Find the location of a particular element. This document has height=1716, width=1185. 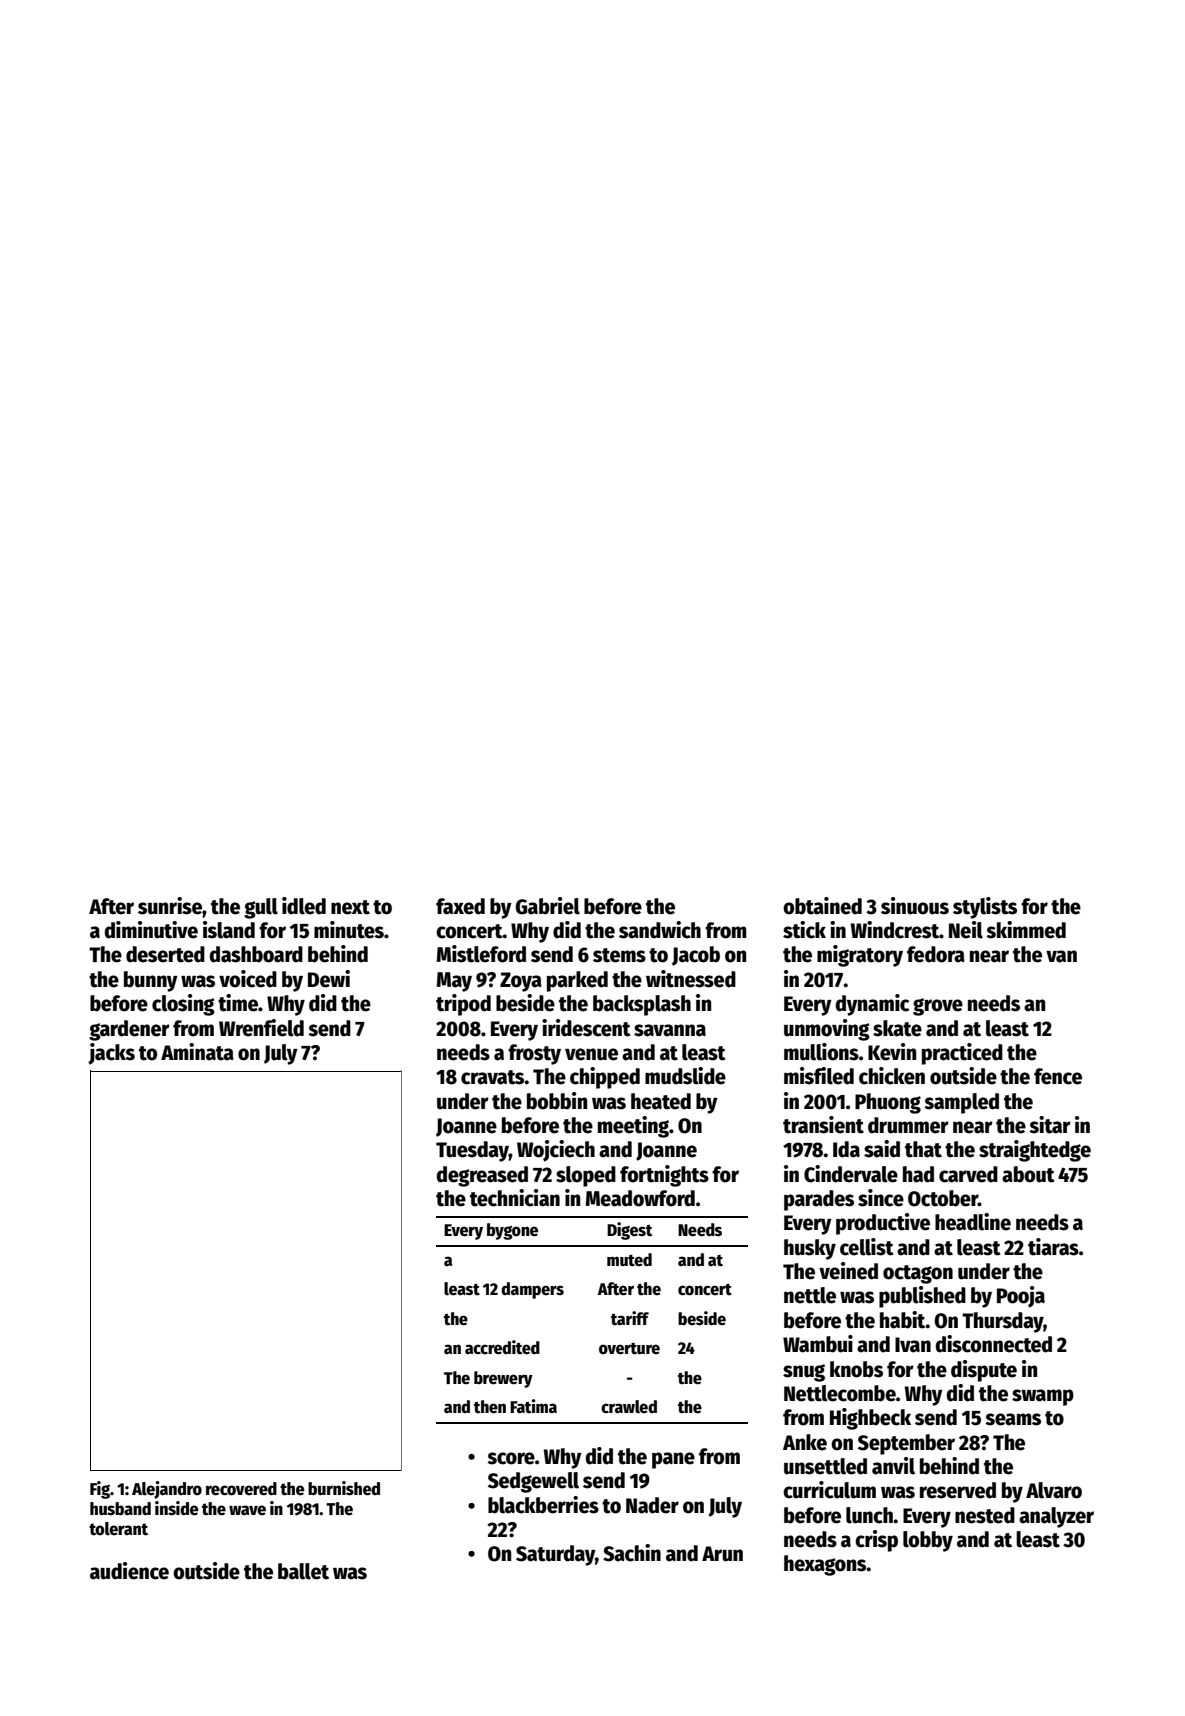

Arun is located at coordinates (722, 1554).
